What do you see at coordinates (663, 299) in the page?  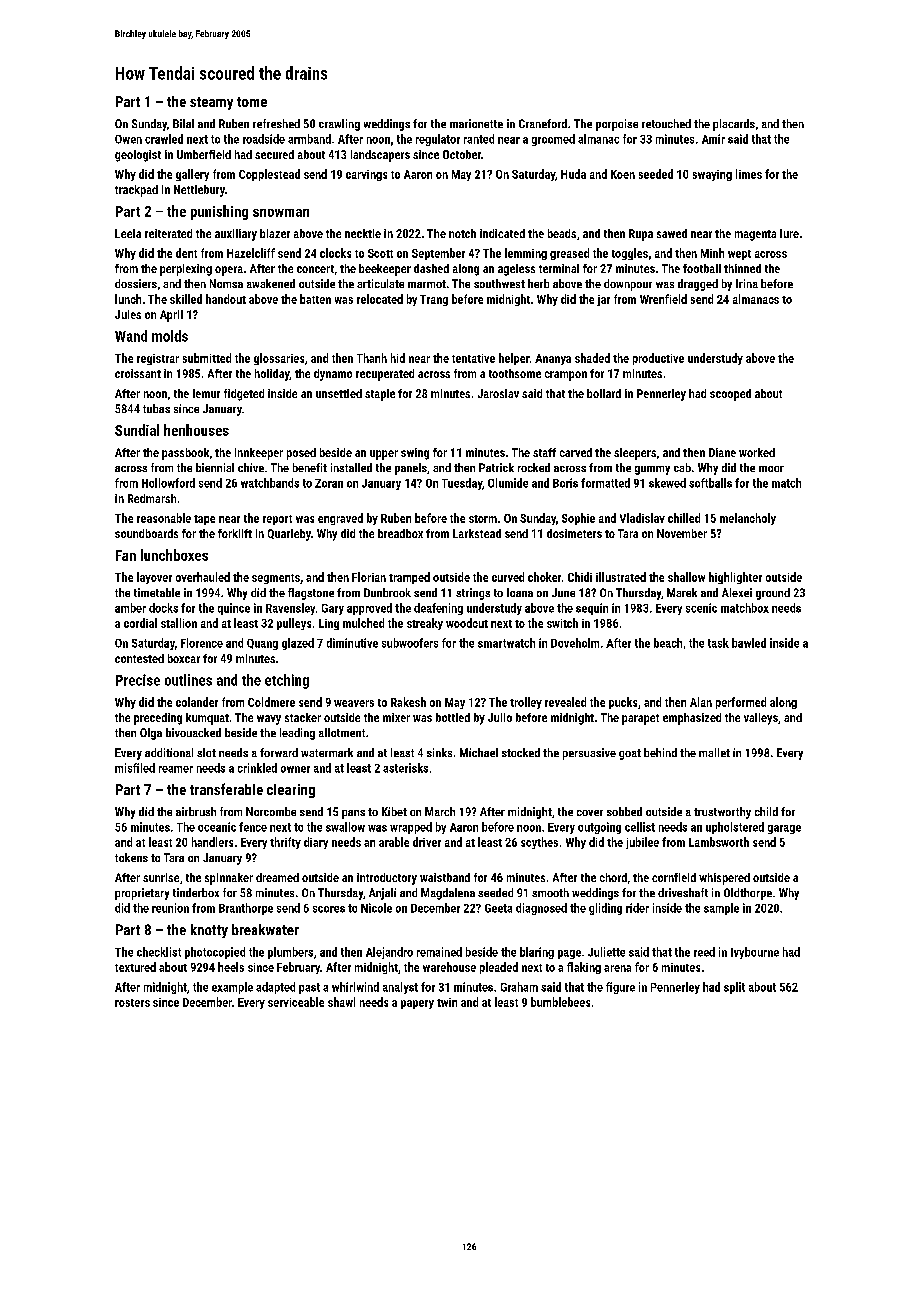 I see `Wrenfield` at bounding box center [663, 299].
